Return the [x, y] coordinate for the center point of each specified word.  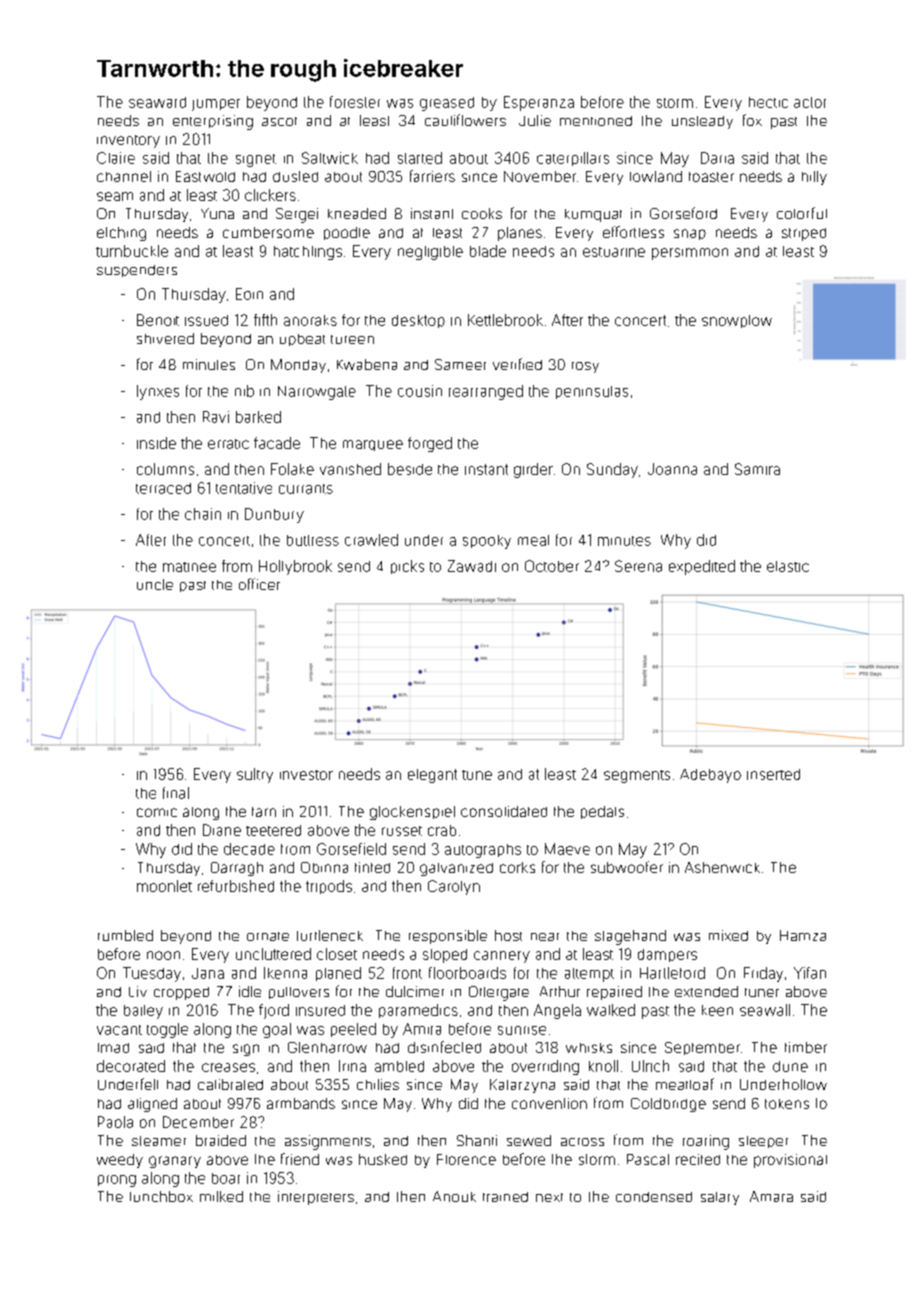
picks [407, 567]
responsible [448, 937]
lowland [656, 176]
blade [488, 251]
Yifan [810, 973]
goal [277, 1030]
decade [249, 849]
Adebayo [710, 776]
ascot [279, 121]
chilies [378, 1084]
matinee [189, 567]
